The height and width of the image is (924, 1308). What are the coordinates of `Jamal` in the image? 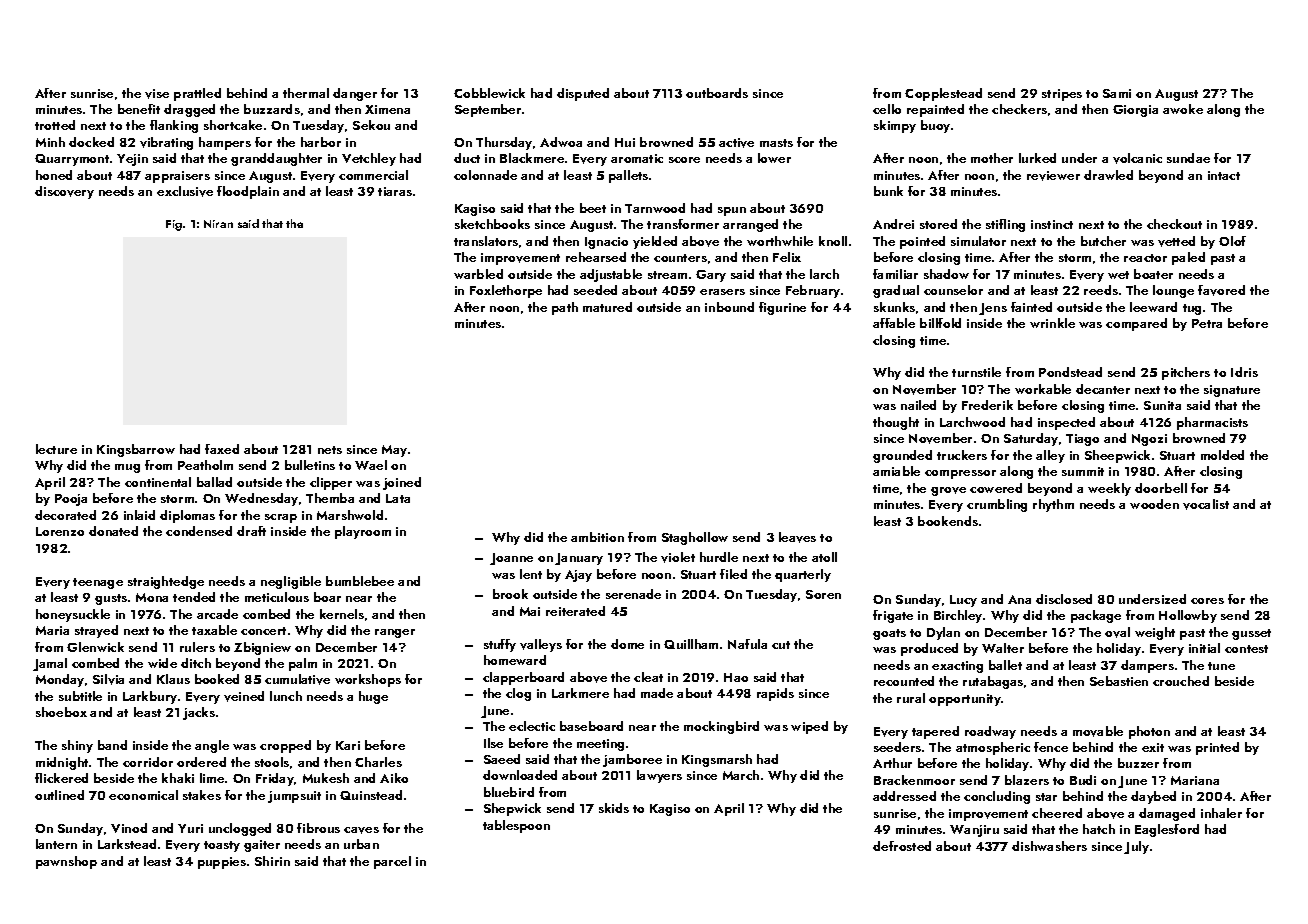 It's located at (50, 664).
